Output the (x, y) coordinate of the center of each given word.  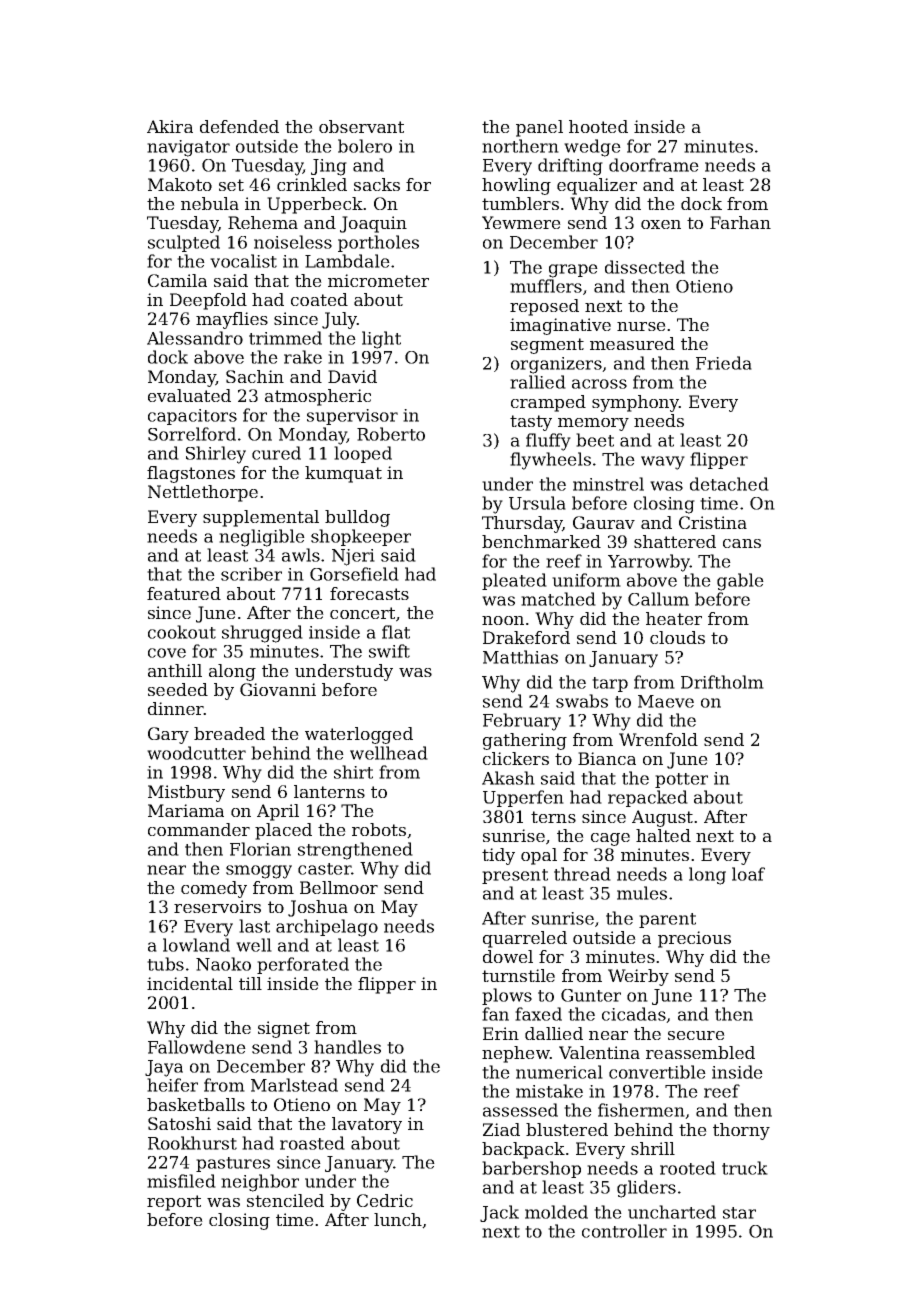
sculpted (184, 243)
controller (624, 1231)
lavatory (367, 1125)
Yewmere (521, 222)
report (174, 1203)
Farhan (740, 222)
